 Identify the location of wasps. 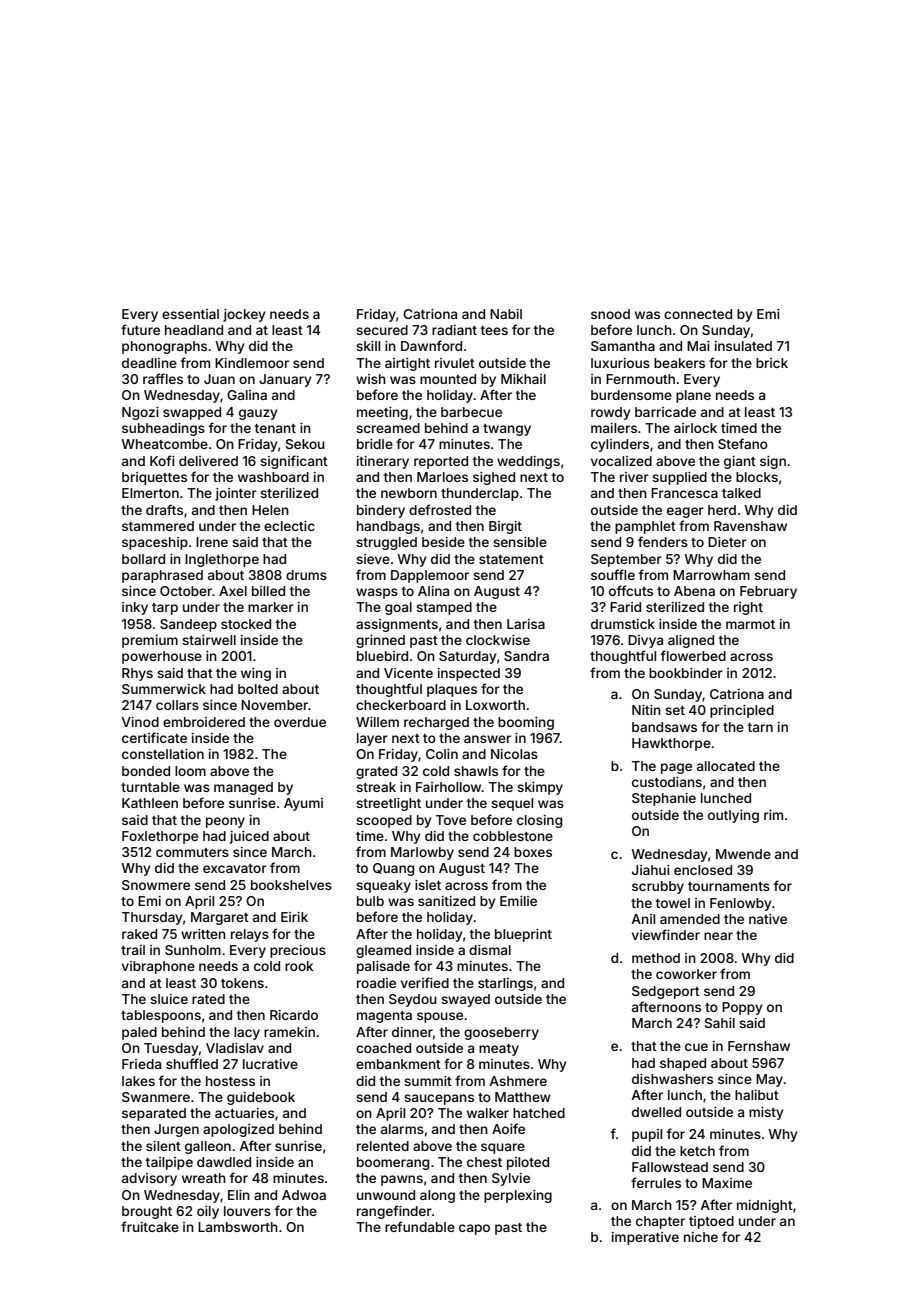
(377, 593).
